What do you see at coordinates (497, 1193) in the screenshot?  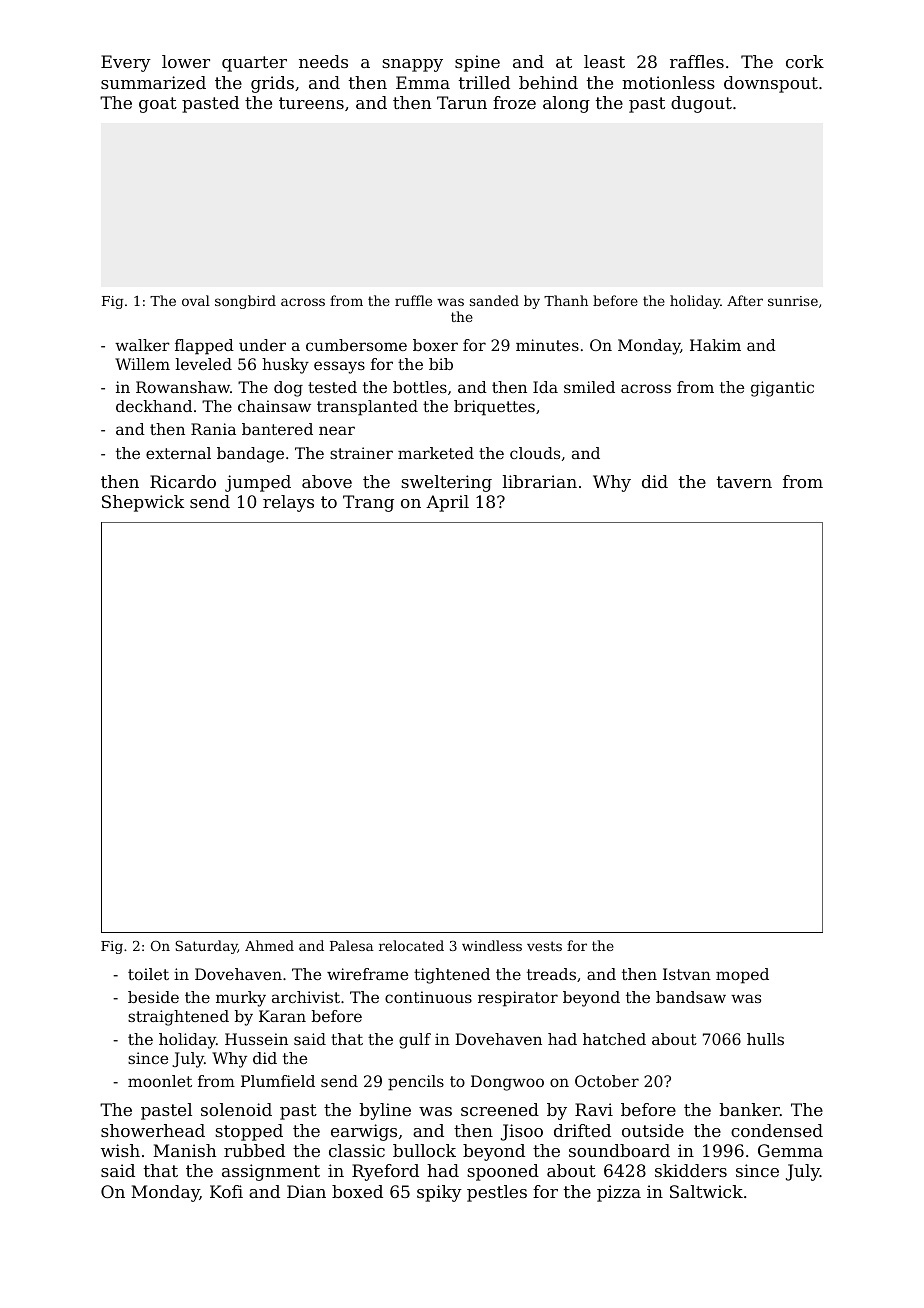 I see `pestles` at bounding box center [497, 1193].
